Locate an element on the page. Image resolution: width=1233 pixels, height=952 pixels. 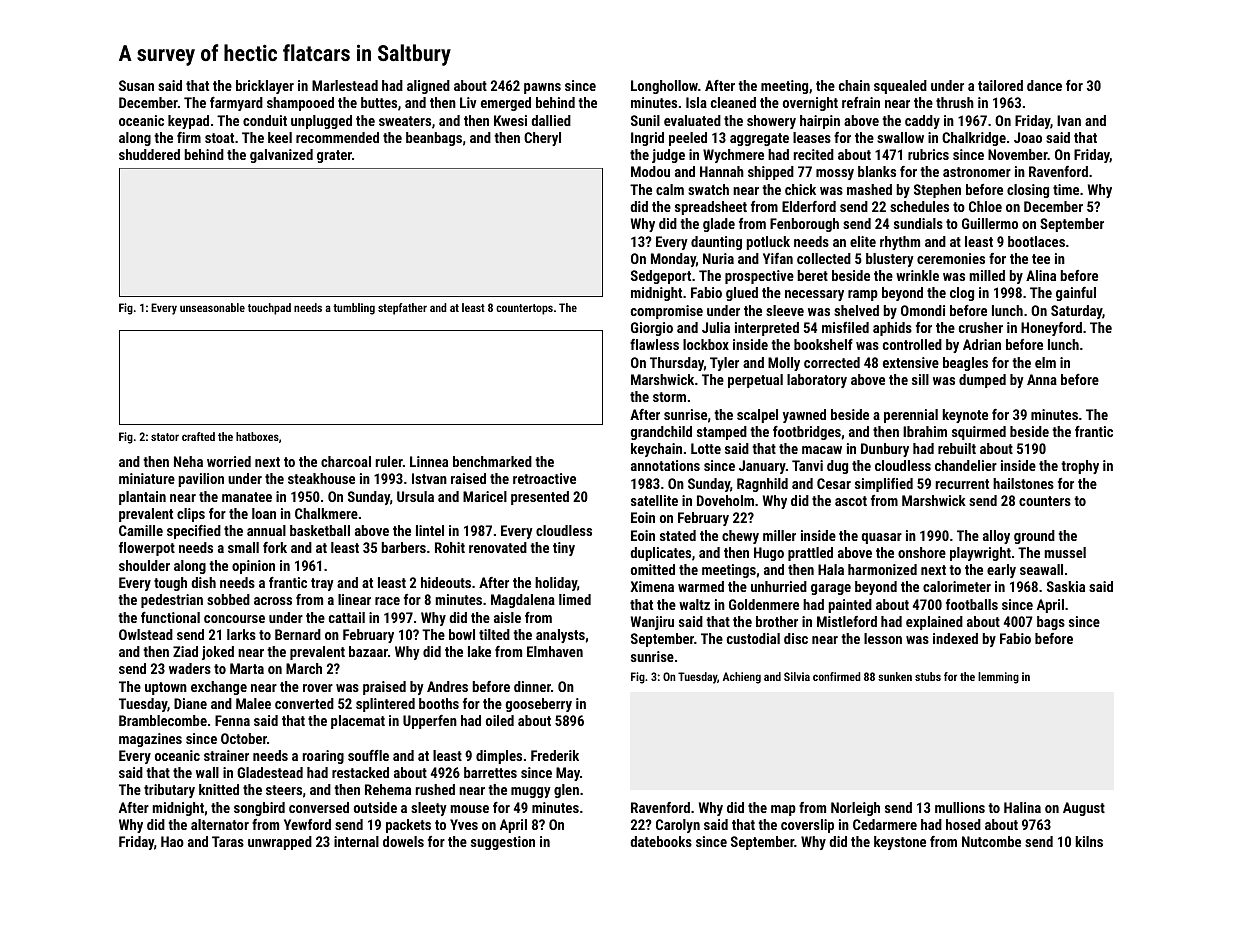
Doveholm is located at coordinates (725, 500).
